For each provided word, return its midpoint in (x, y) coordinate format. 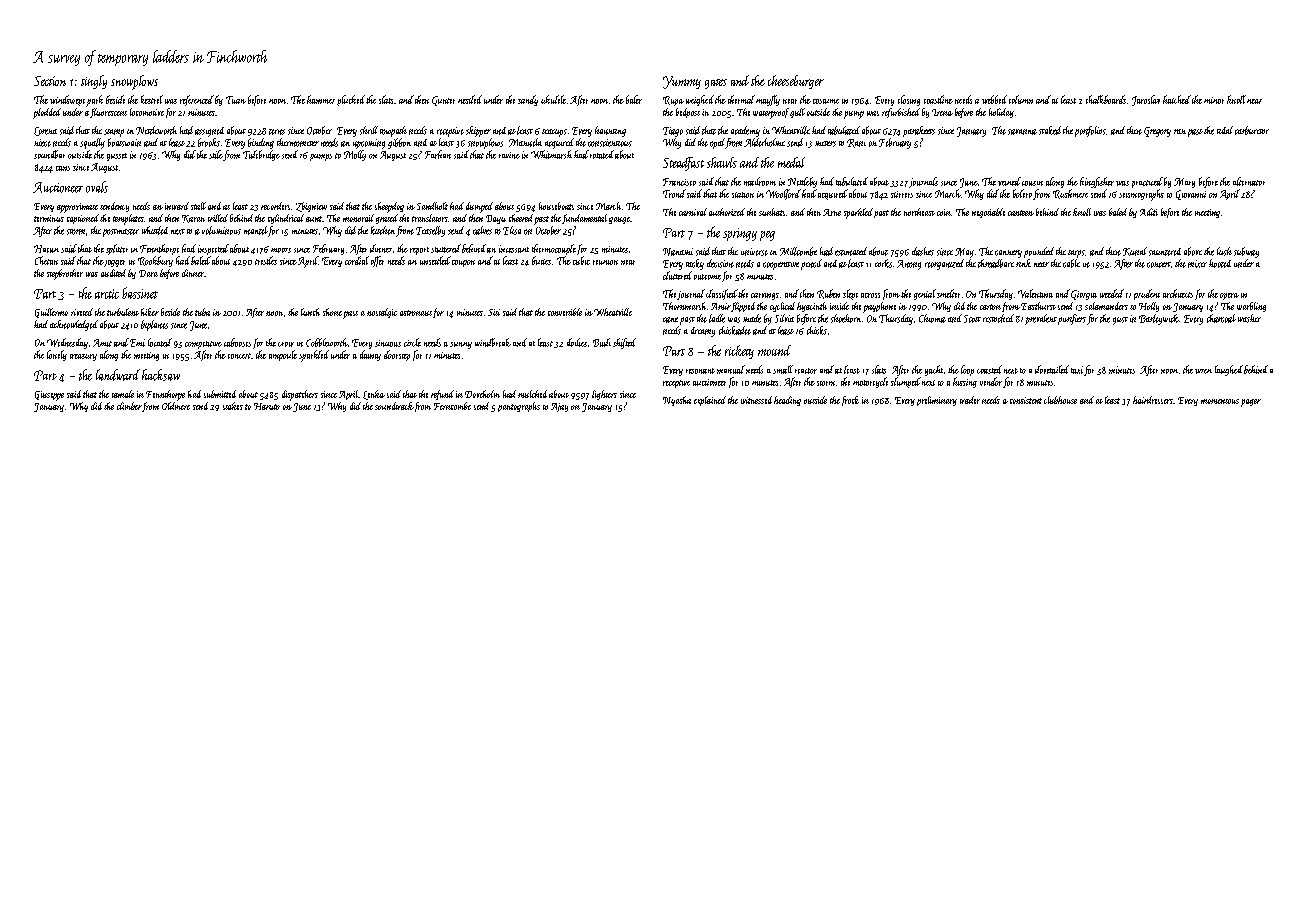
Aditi (1149, 212)
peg (767, 236)
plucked (351, 100)
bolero (1022, 193)
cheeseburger (796, 82)
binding (261, 143)
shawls (722, 162)
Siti (494, 312)
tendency (114, 207)
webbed (994, 99)
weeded (1112, 293)
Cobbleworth (327, 342)
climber (129, 406)
